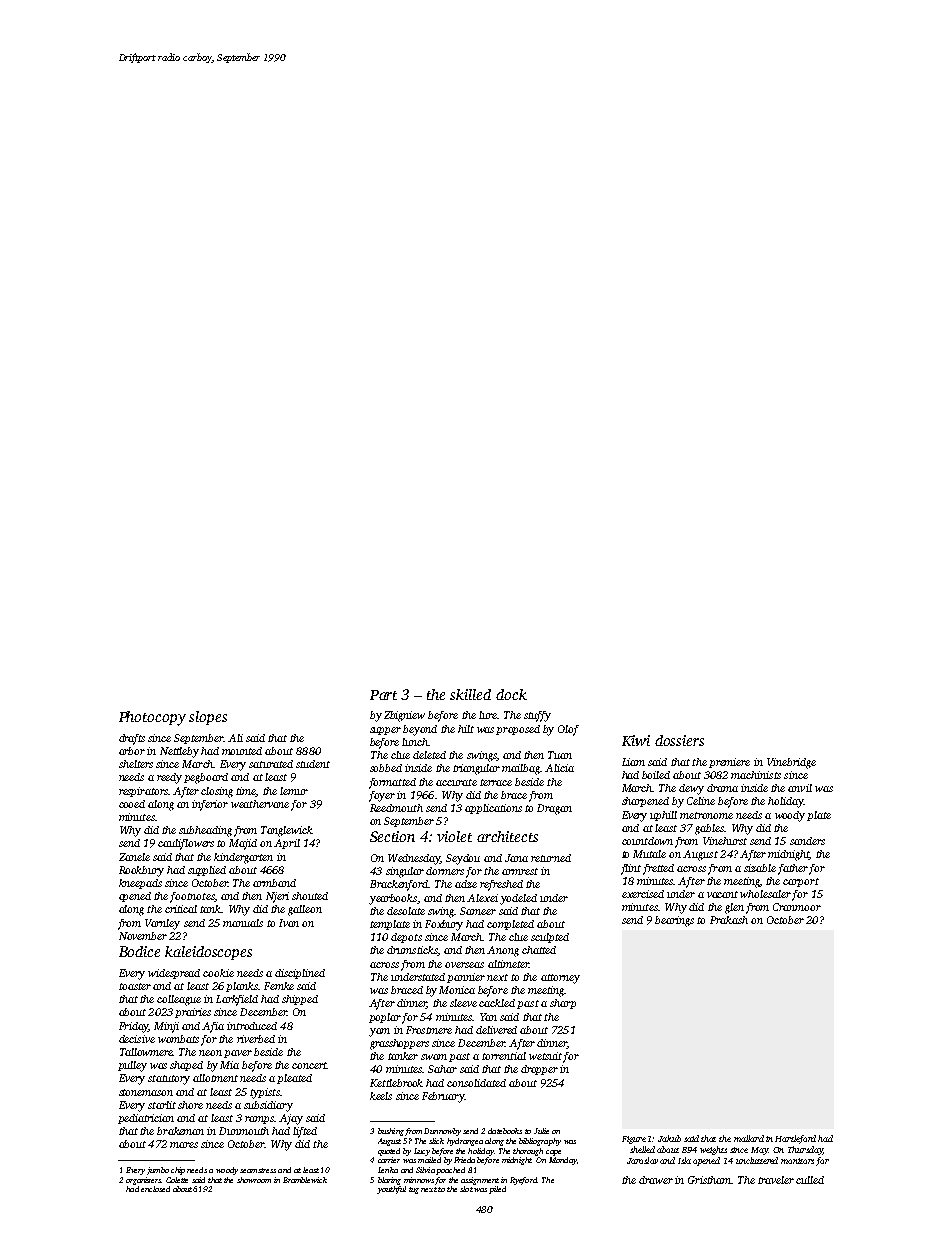  I want to click on stuffy, so click(537, 716).
